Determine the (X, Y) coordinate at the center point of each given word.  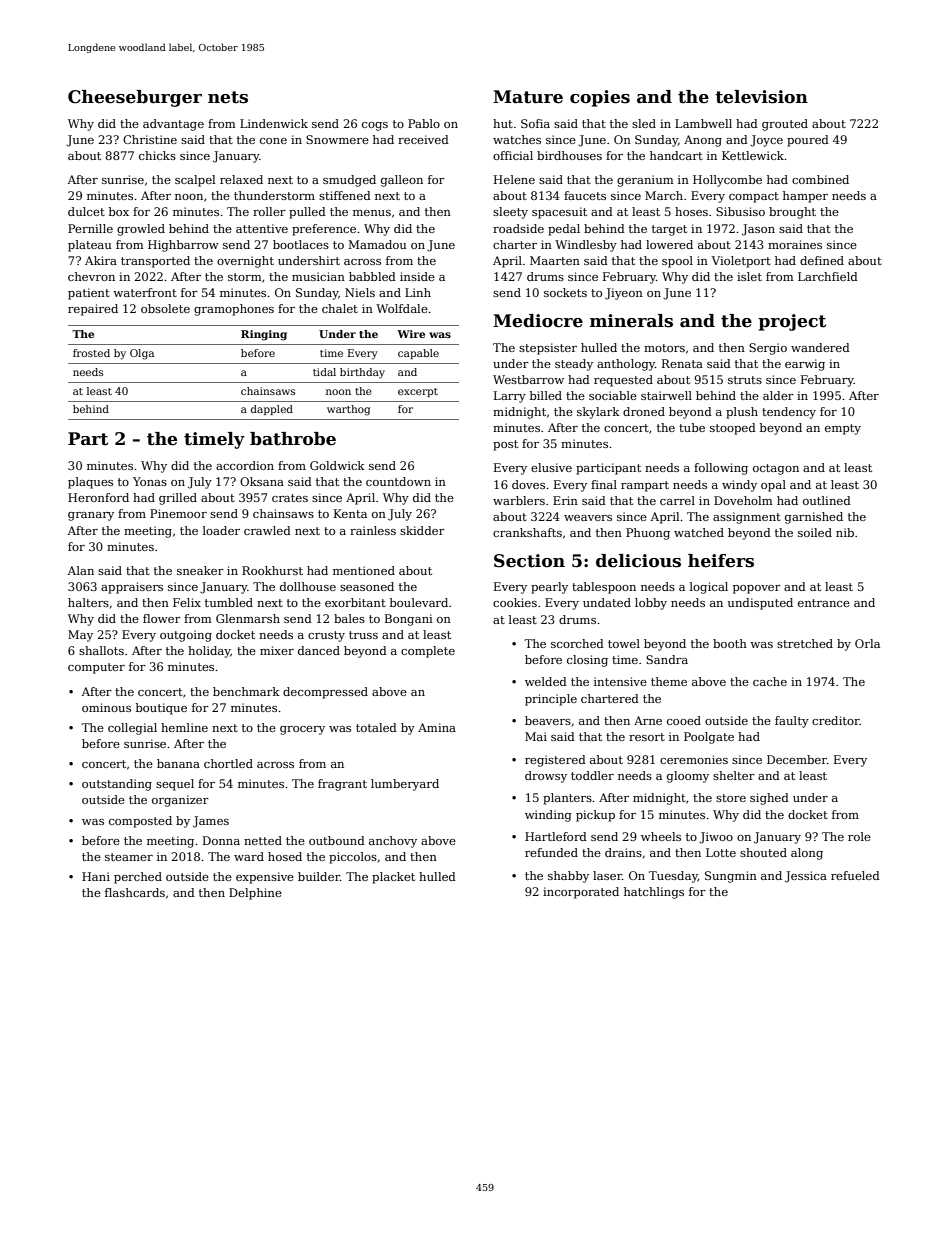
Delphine (255, 894)
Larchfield (828, 276)
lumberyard (405, 785)
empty (843, 429)
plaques (90, 483)
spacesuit (559, 213)
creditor (836, 720)
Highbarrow (183, 246)
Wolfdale (402, 308)
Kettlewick (753, 155)
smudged (349, 181)
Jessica (806, 877)
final (604, 484)
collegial (132, 729)
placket (393, 878)
